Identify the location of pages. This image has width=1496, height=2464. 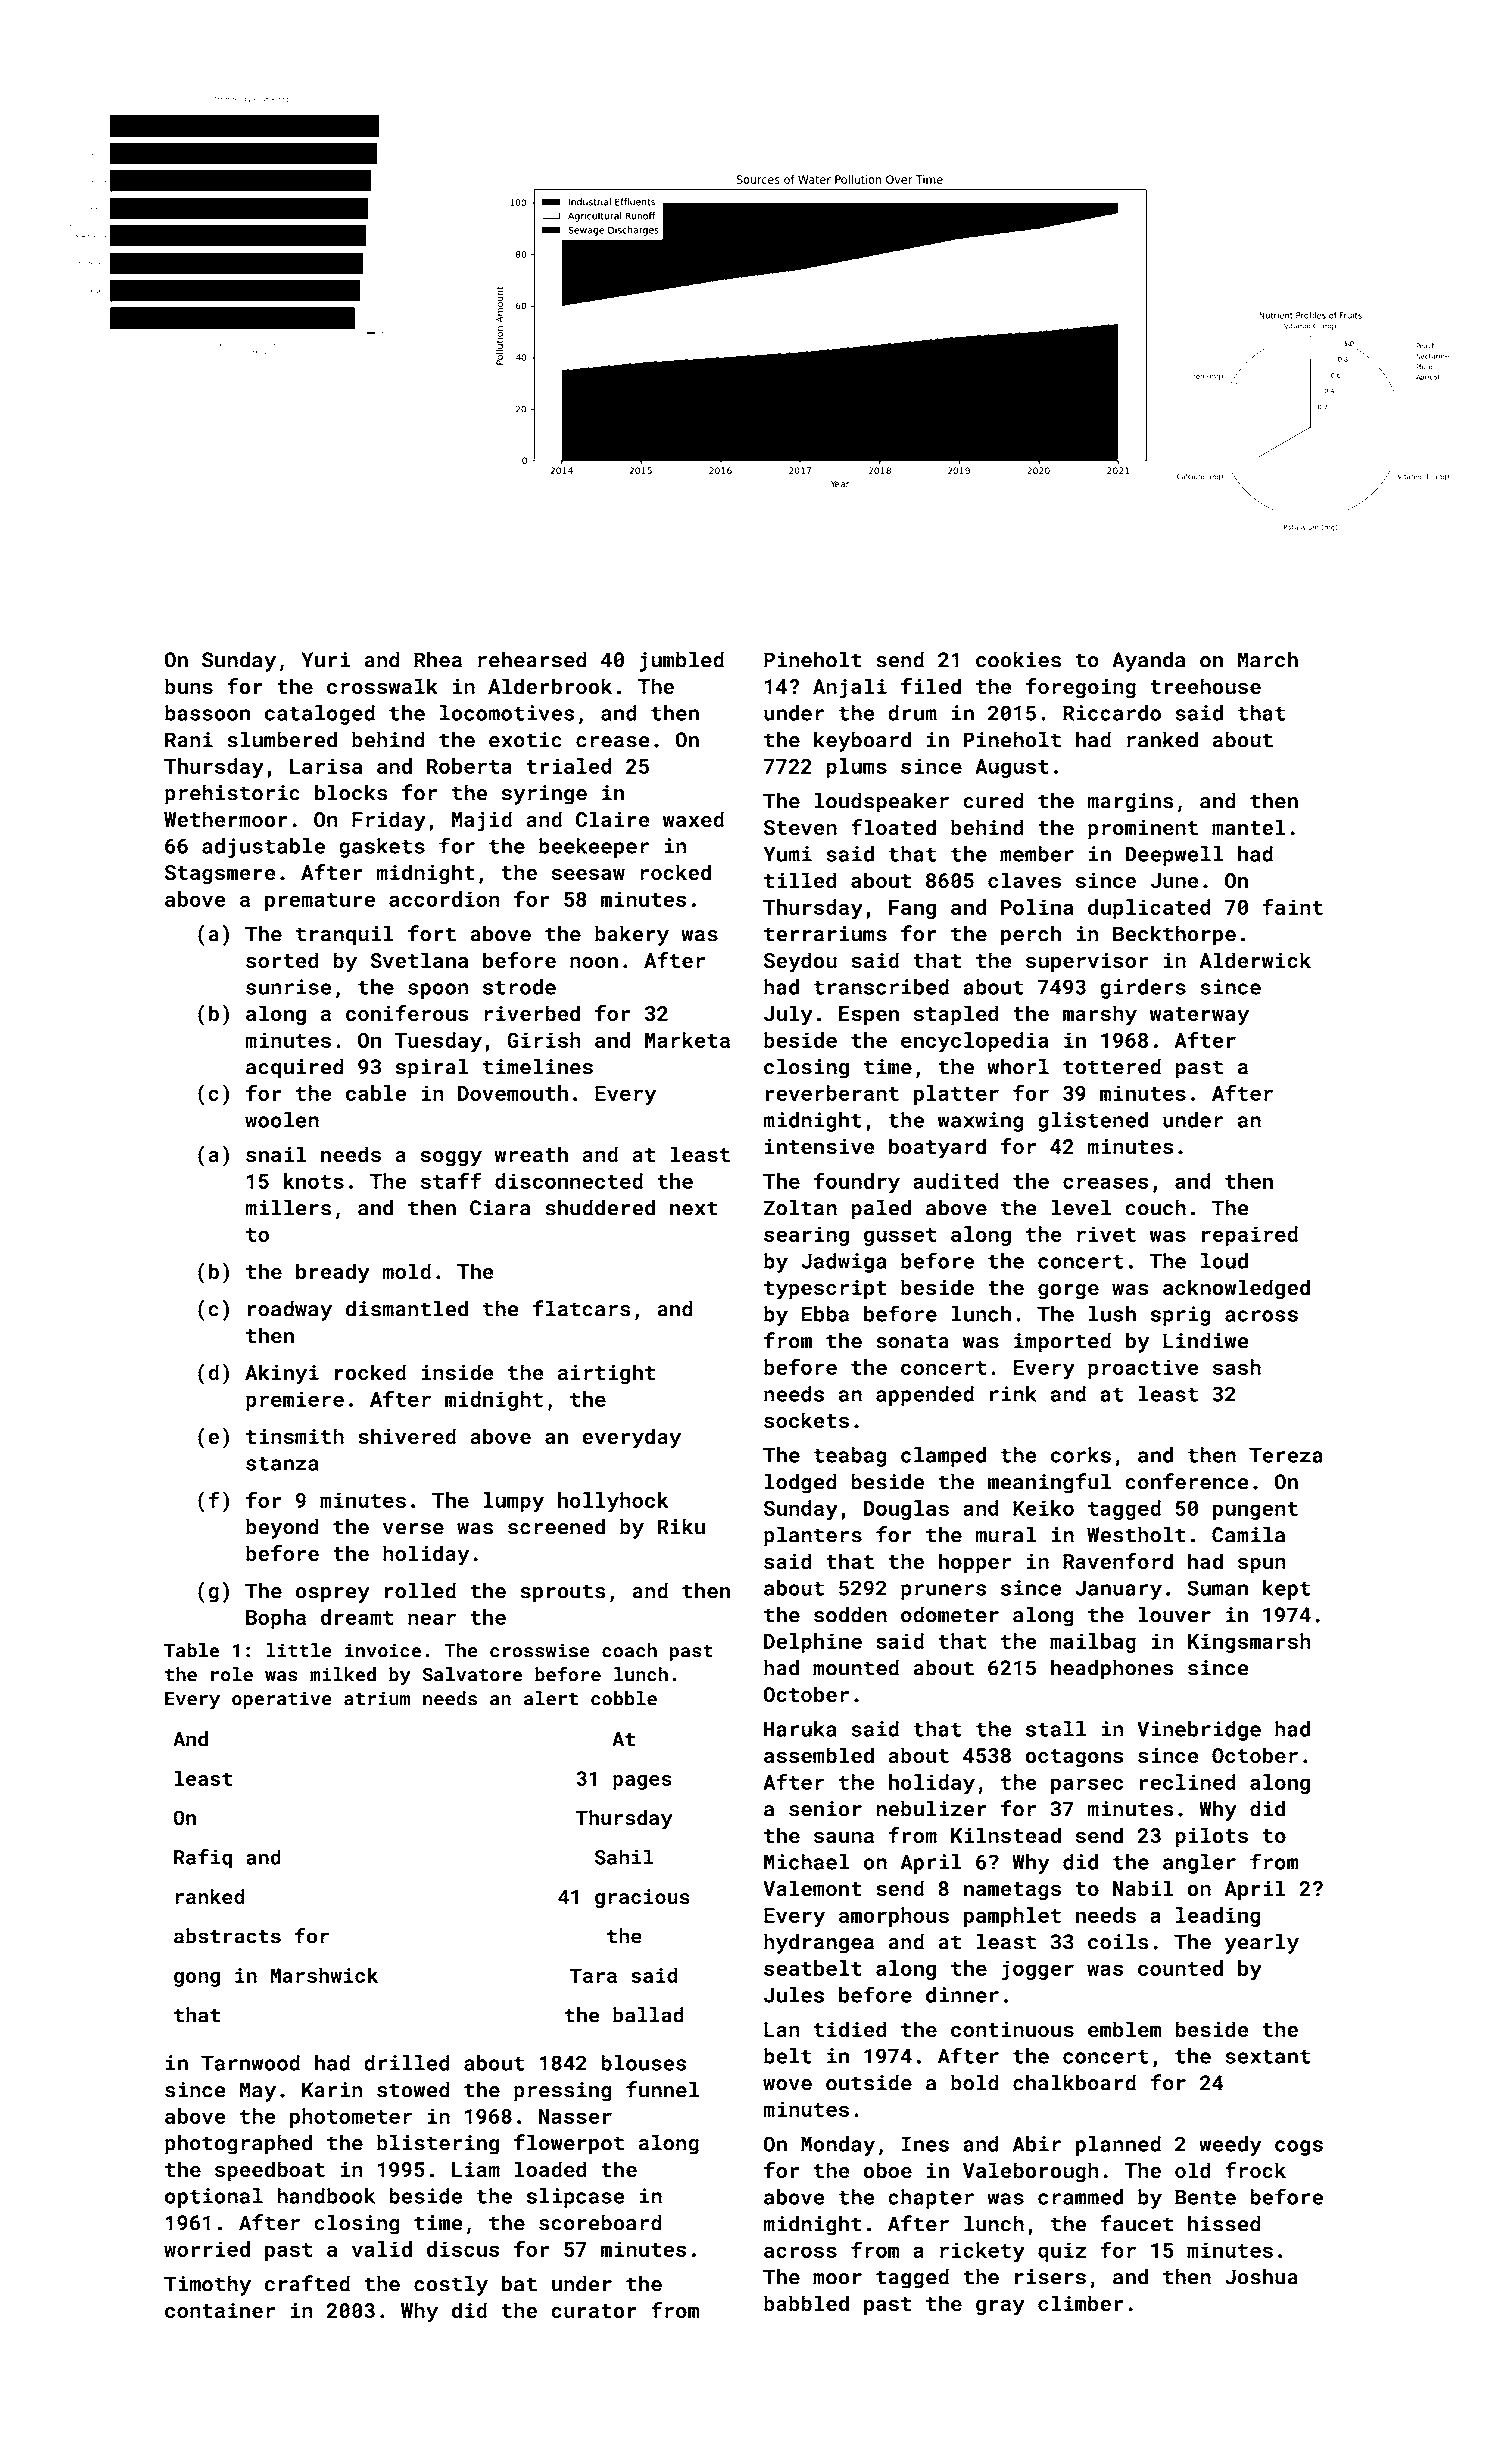
(642, 1782).
